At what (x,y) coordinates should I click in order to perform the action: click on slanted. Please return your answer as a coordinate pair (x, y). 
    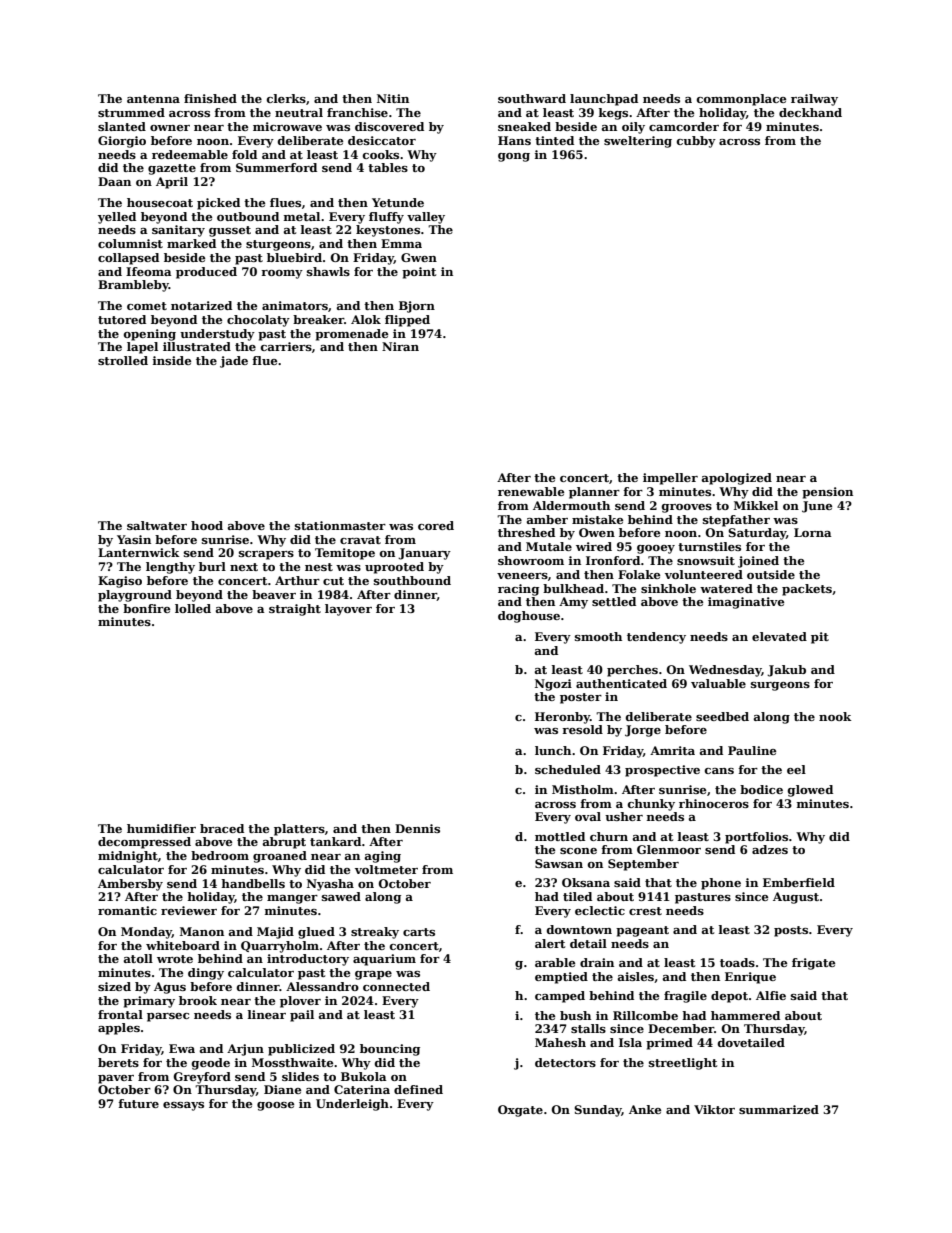
    Looking at the image, I should click on (122, 126).
